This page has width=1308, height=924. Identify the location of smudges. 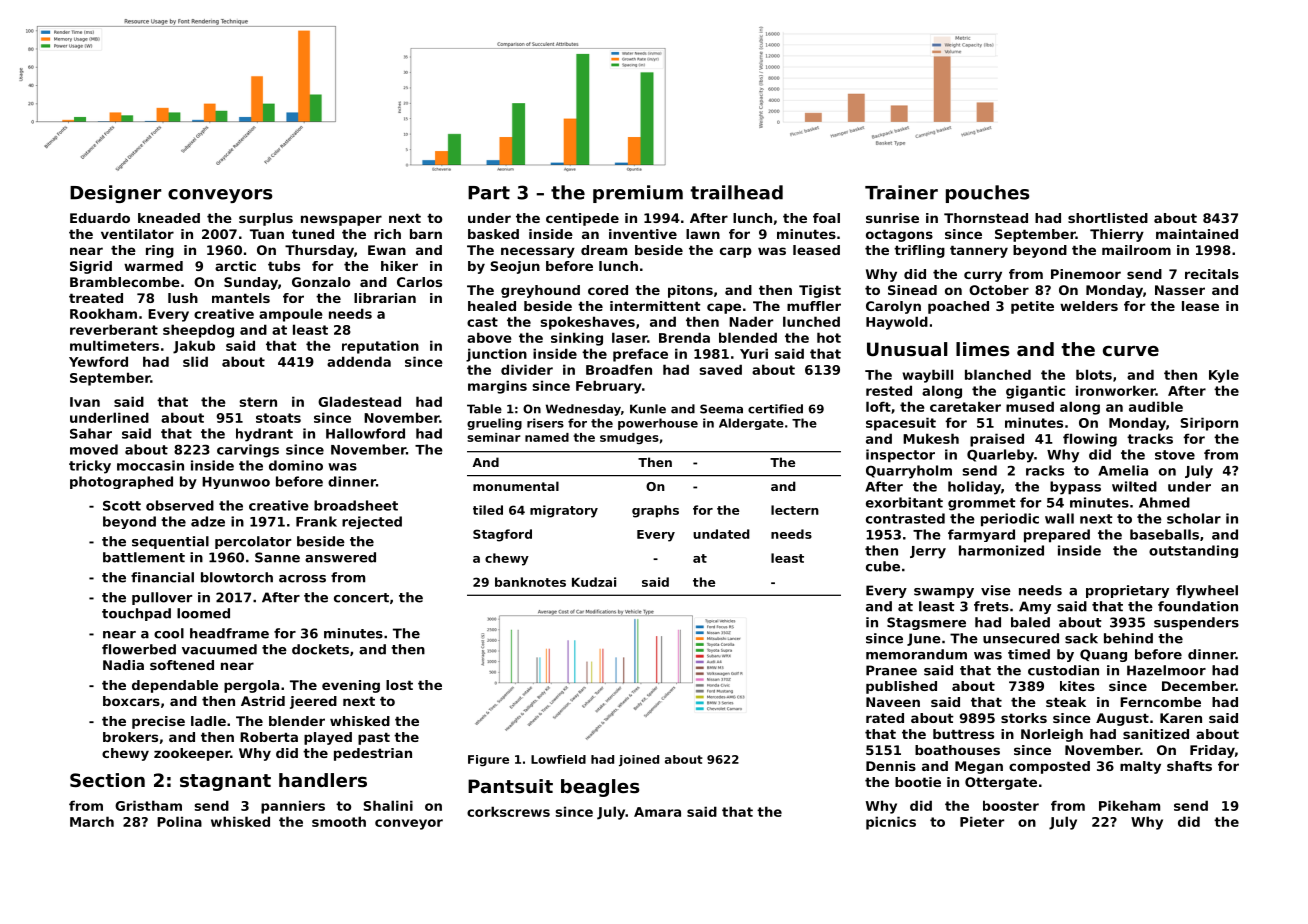
(629, 438).
